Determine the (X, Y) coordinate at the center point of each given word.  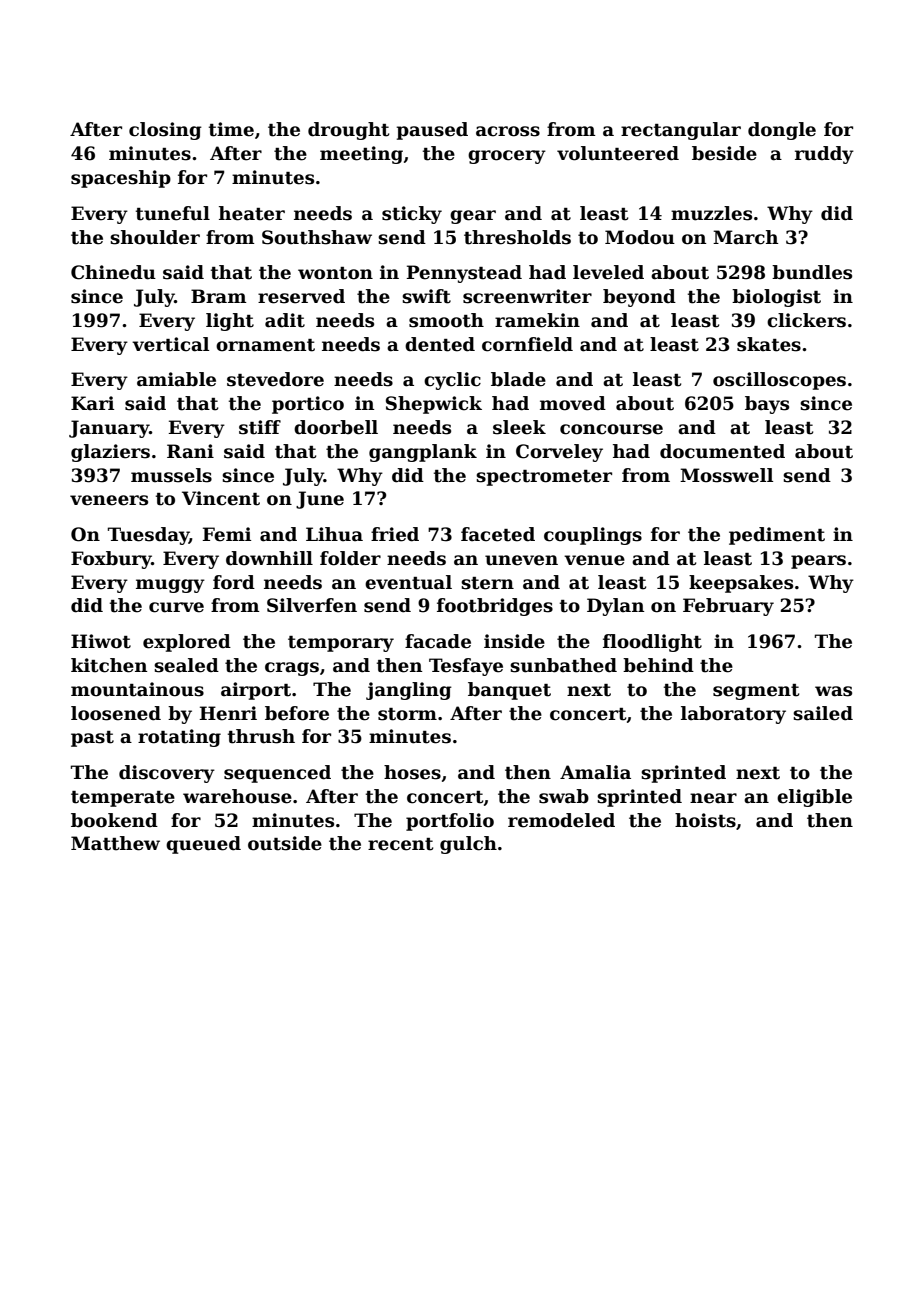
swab (564, 796)
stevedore (275, 379)
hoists (705, 820)
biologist (776, 298)
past (92, 739)
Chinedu (113, 272)
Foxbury (111, 560)
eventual (408, 582)
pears (818, 562)
